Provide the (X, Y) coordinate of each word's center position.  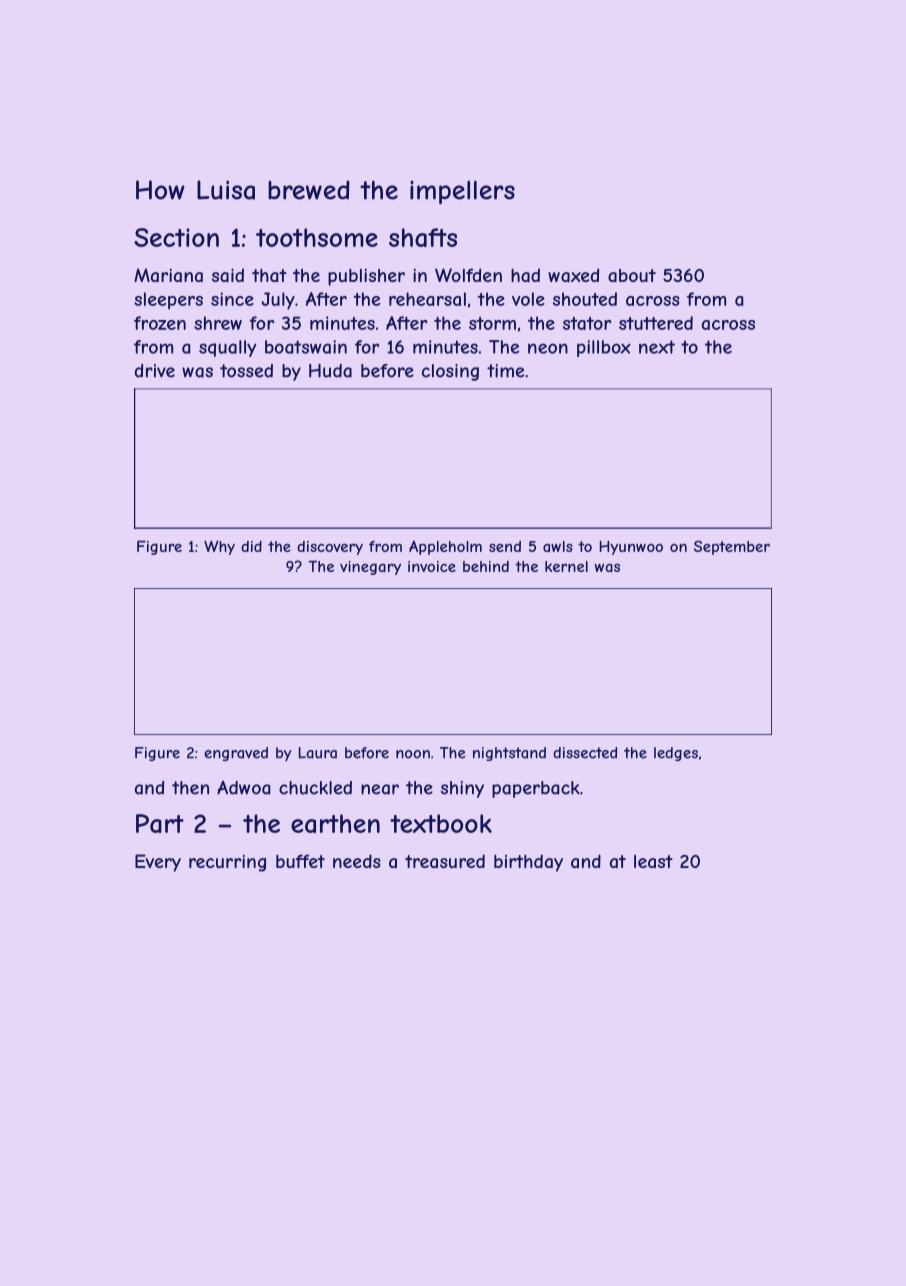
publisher (366, 277)
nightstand (509, 754)
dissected (585, 753)
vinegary (370, 568)
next (657, 347)
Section (176, 237)
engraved (236, 754)
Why (219, 547)
